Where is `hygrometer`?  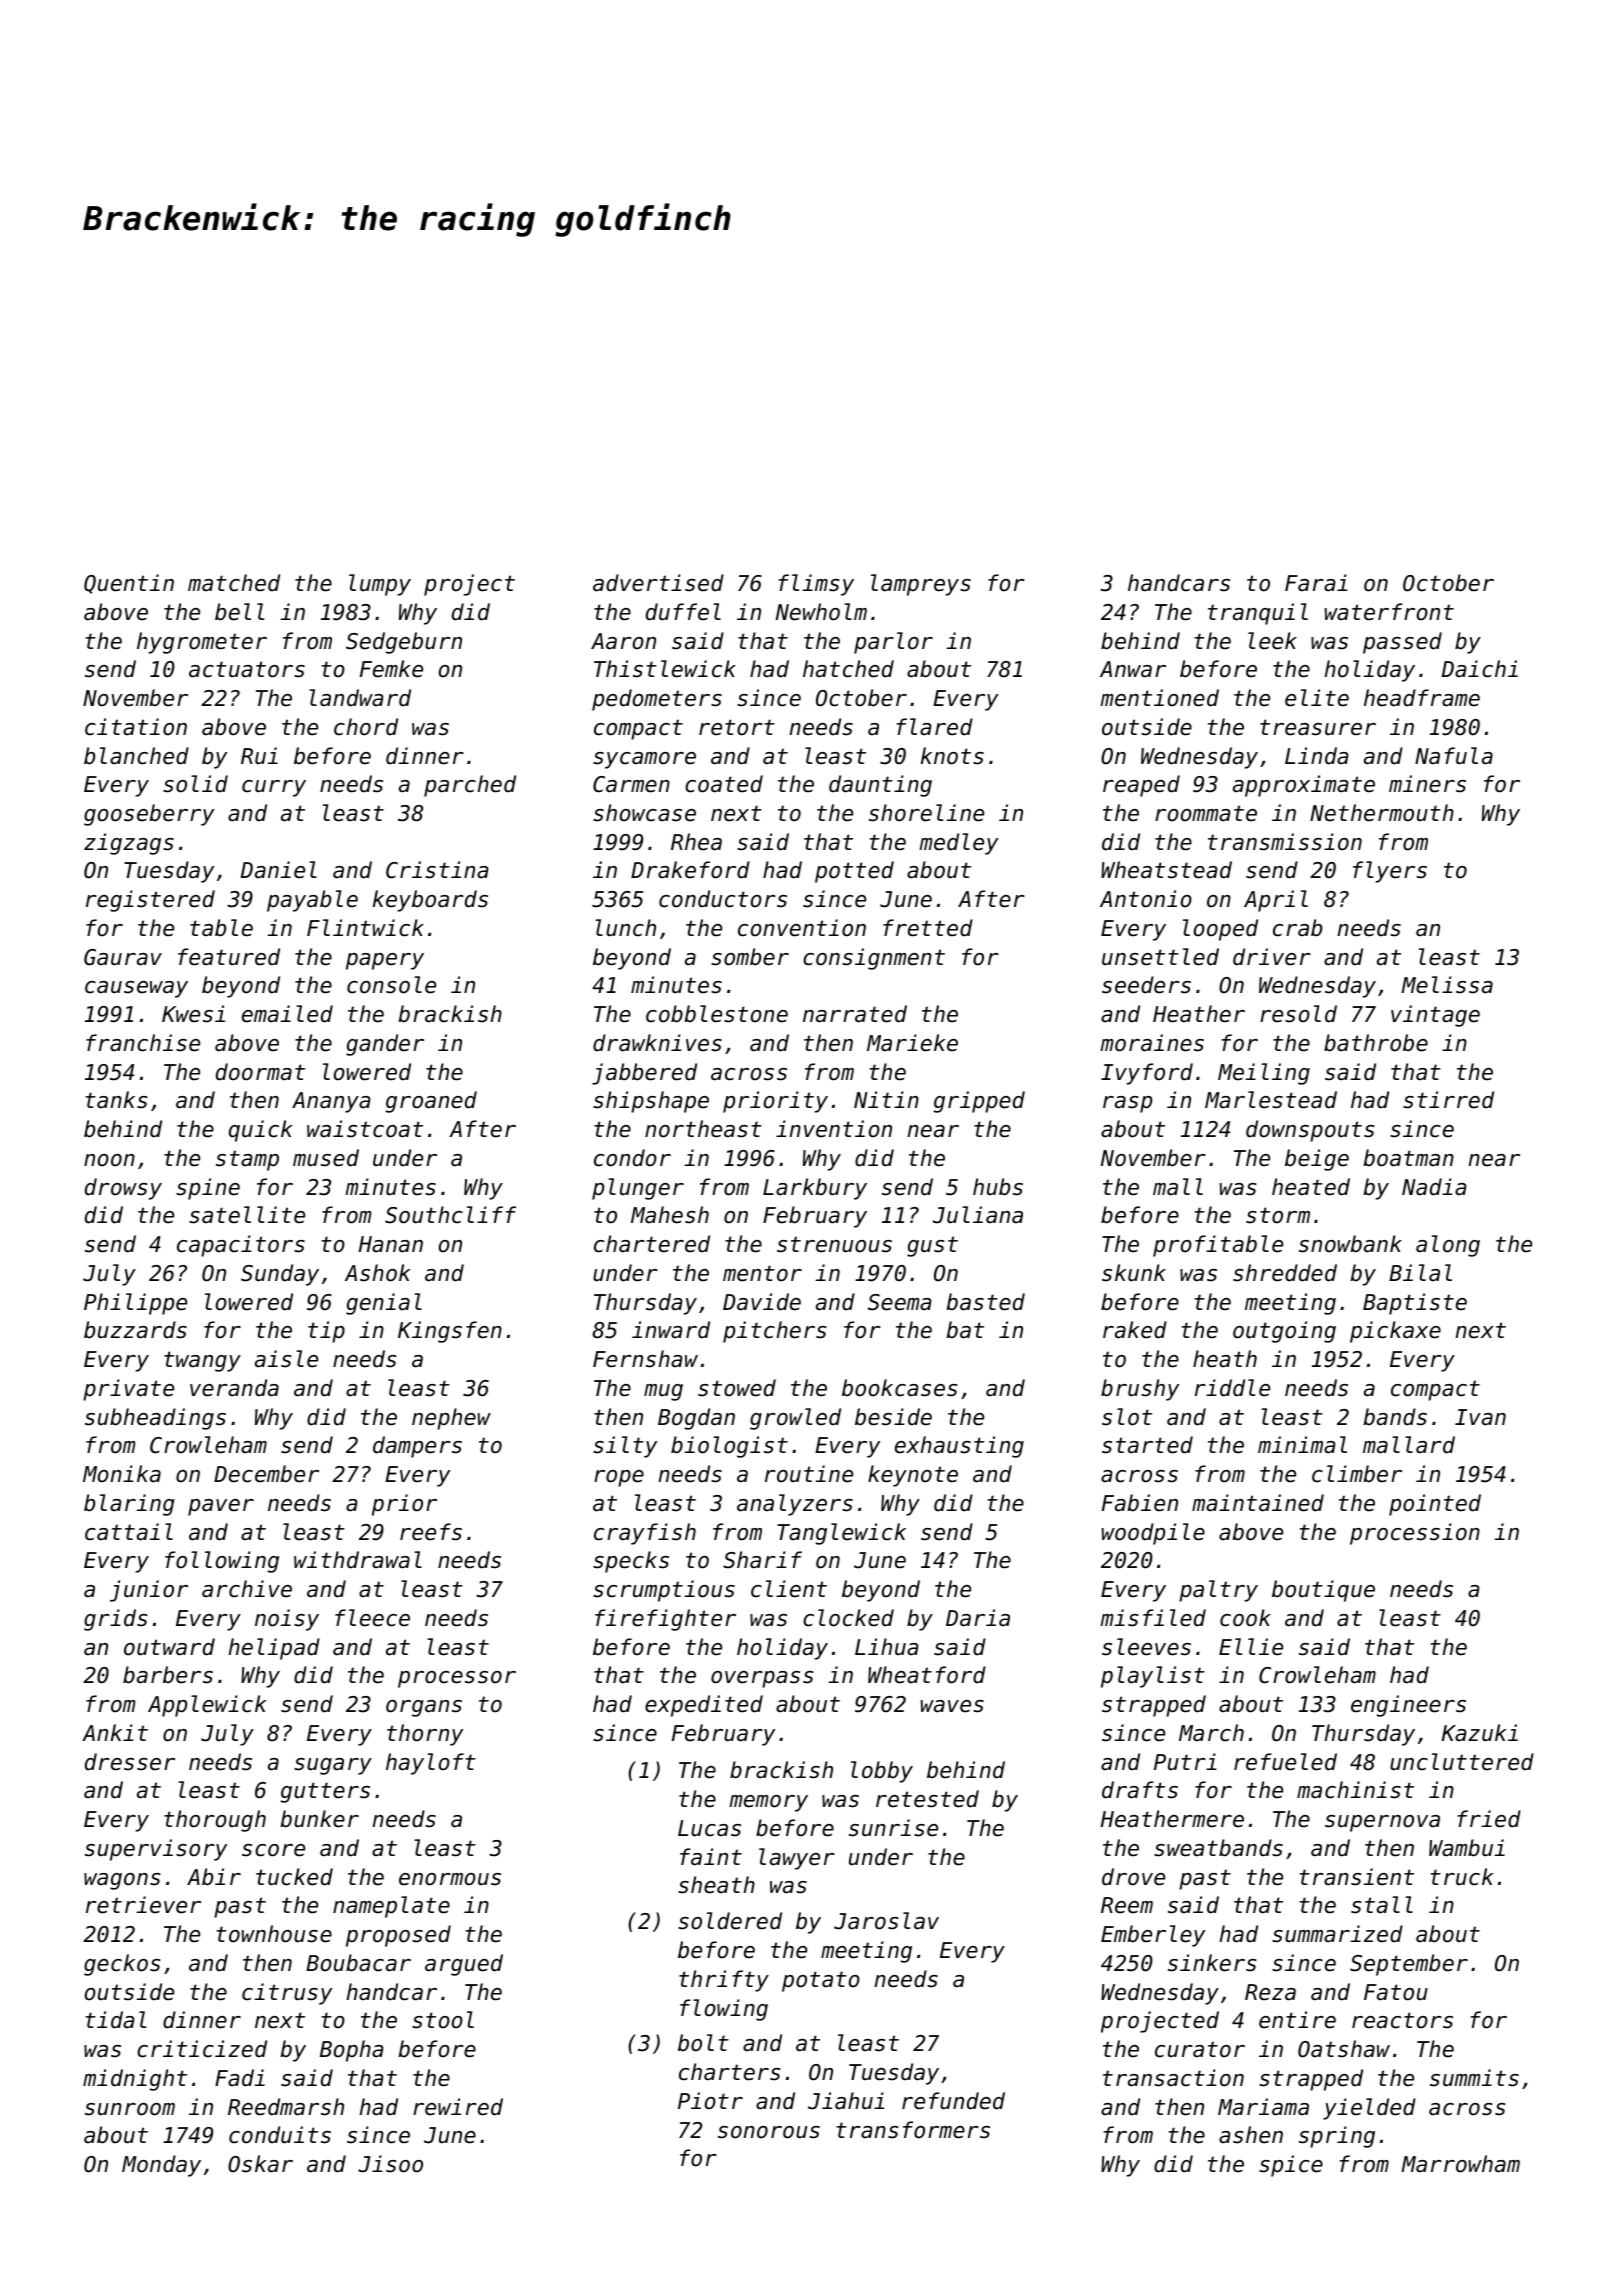 hygrometer is located at coordinates (202, 643).
